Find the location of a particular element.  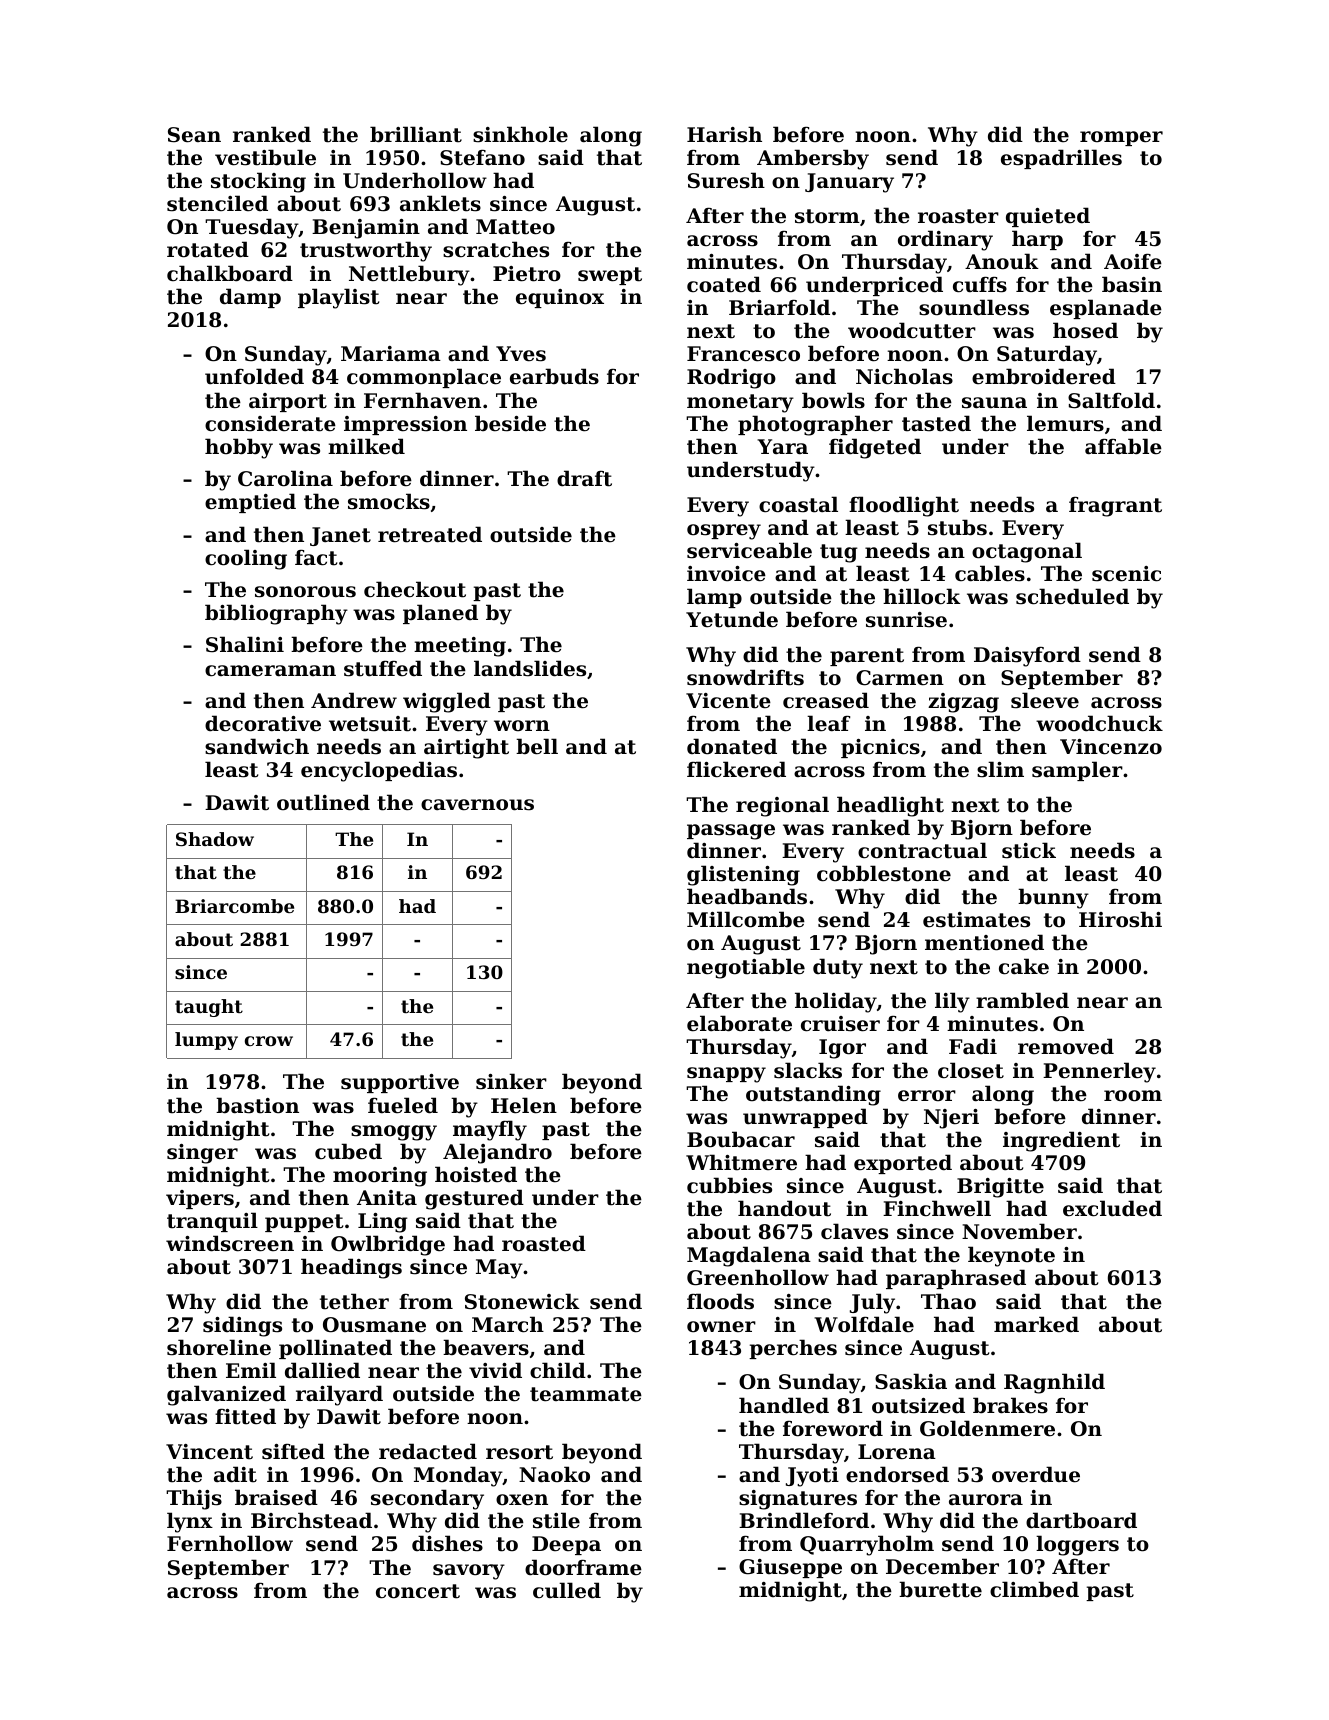

Thao is located at coordinates (948, 1301).
